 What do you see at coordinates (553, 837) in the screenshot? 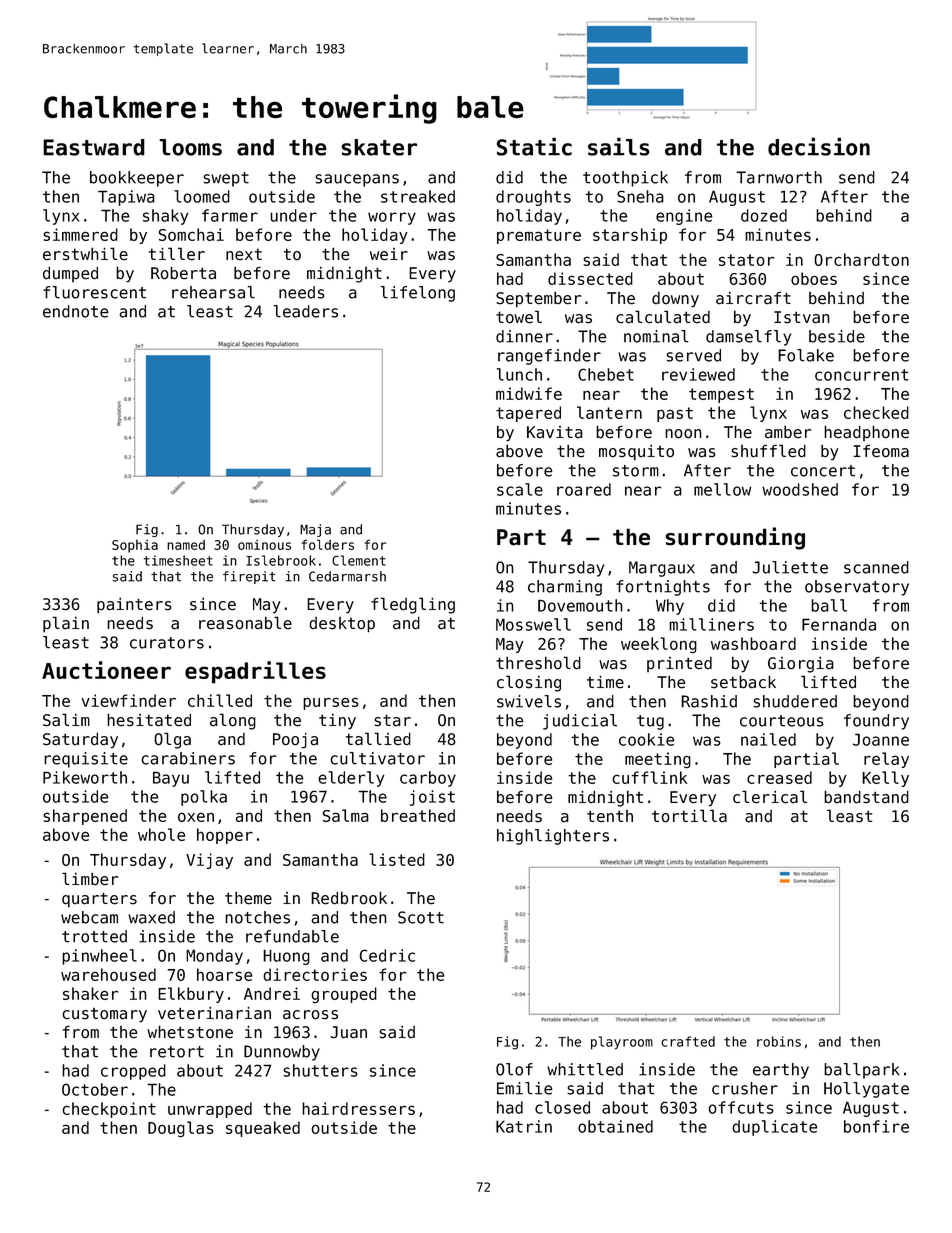
I see `highlighters` at bounding box center [553, 837].
